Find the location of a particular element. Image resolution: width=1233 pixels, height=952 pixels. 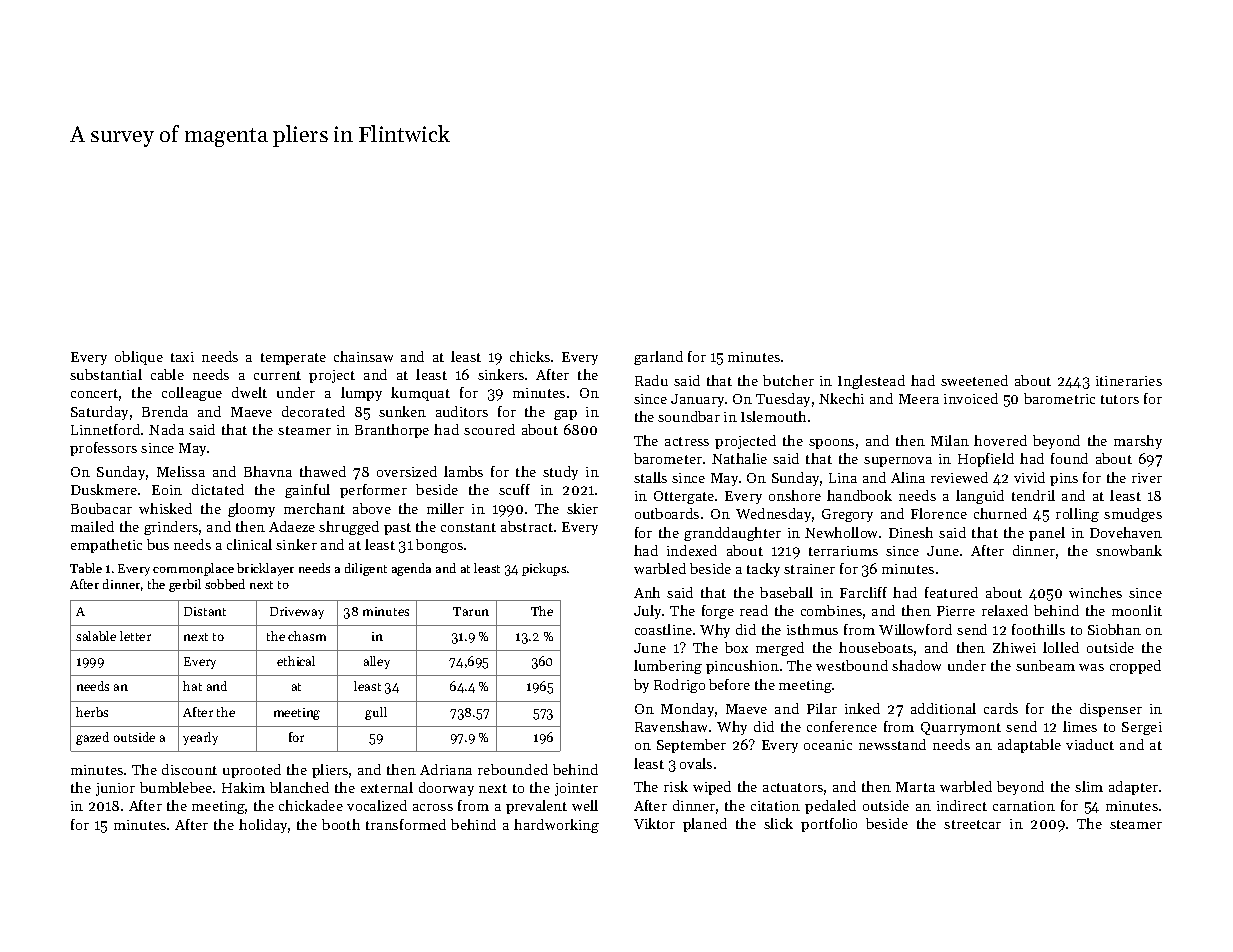

taxi is located at coordinates (182, 357).
